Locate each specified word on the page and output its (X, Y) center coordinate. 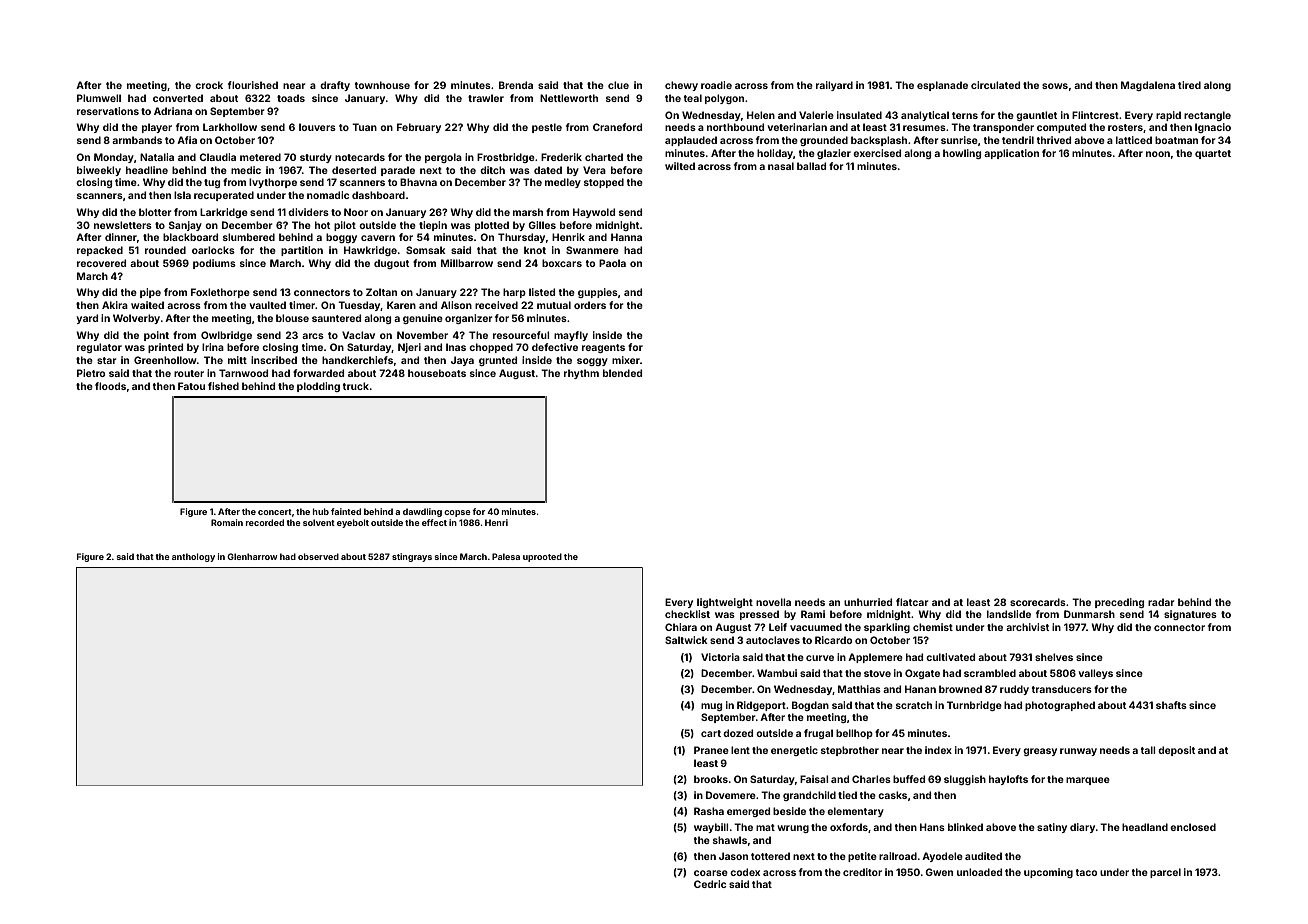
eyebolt (353, 523)
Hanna (626, 237)
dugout (391, 264)
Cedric (710, 884)
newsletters (123, 225)
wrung (793, 829)
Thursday (521, 238)
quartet (1213, 154)
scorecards (1038, 602)
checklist (687, 614)
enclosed (1193, 827)
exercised (877, 153)
